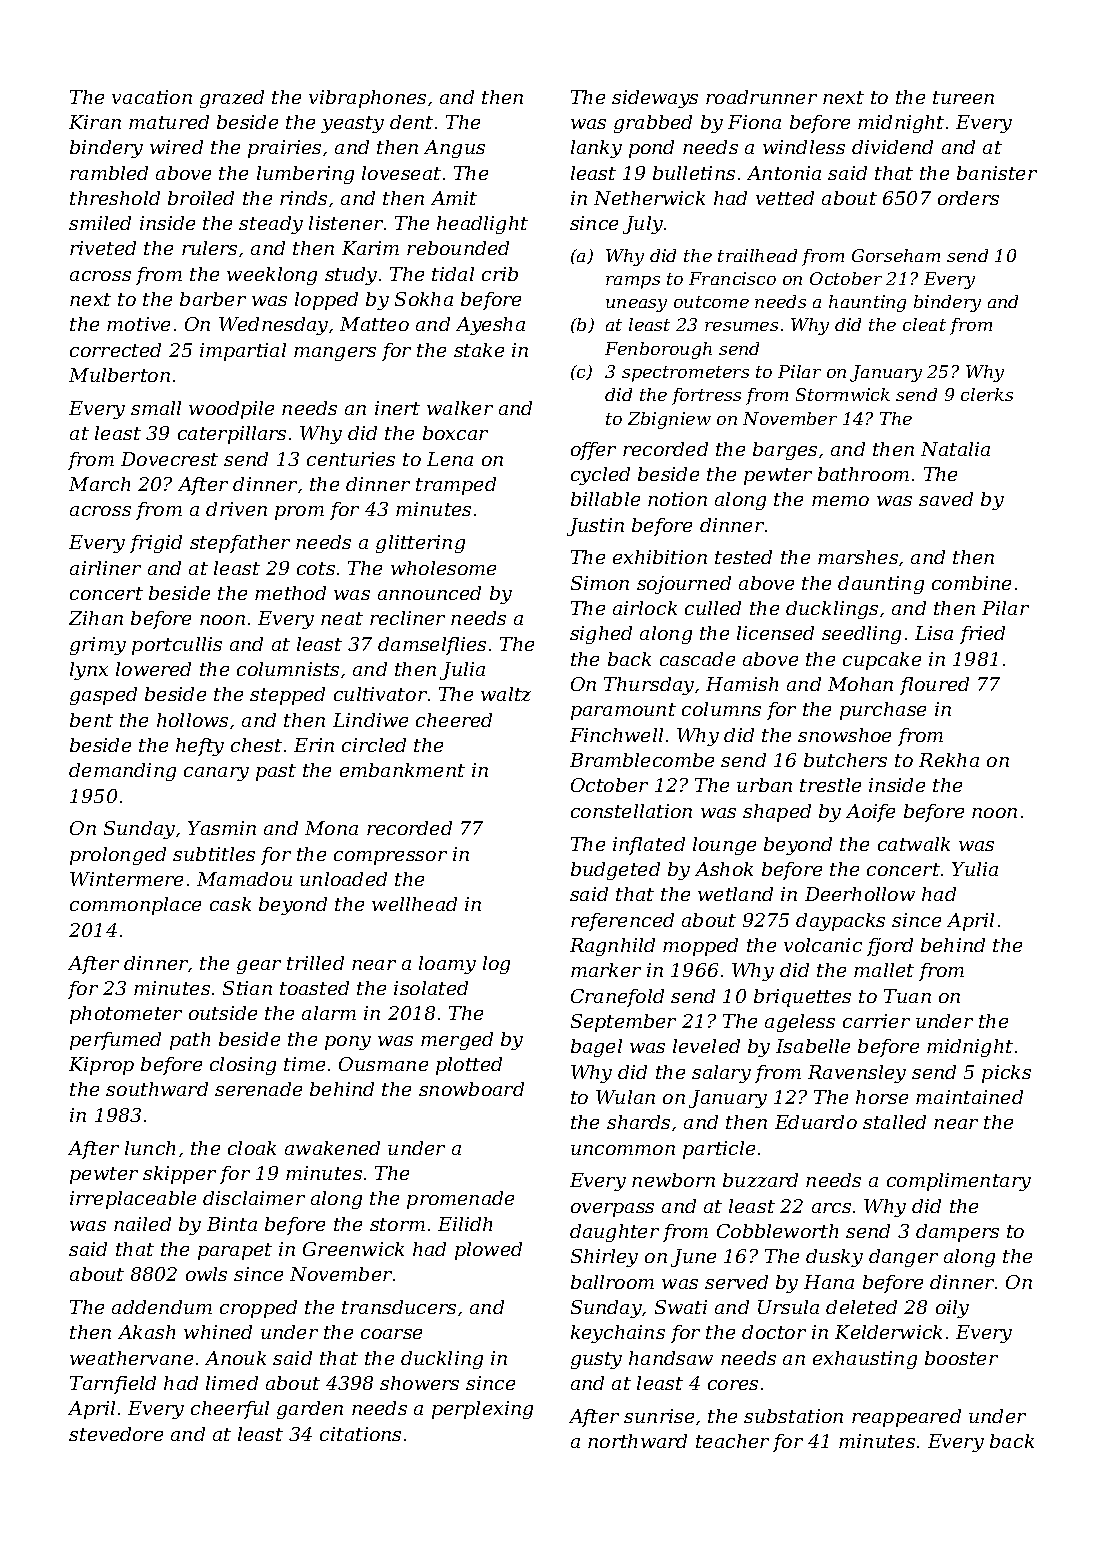  Describe the element at coordinates (1006, 1074) in the screenshot. I see `picks` at that location.
